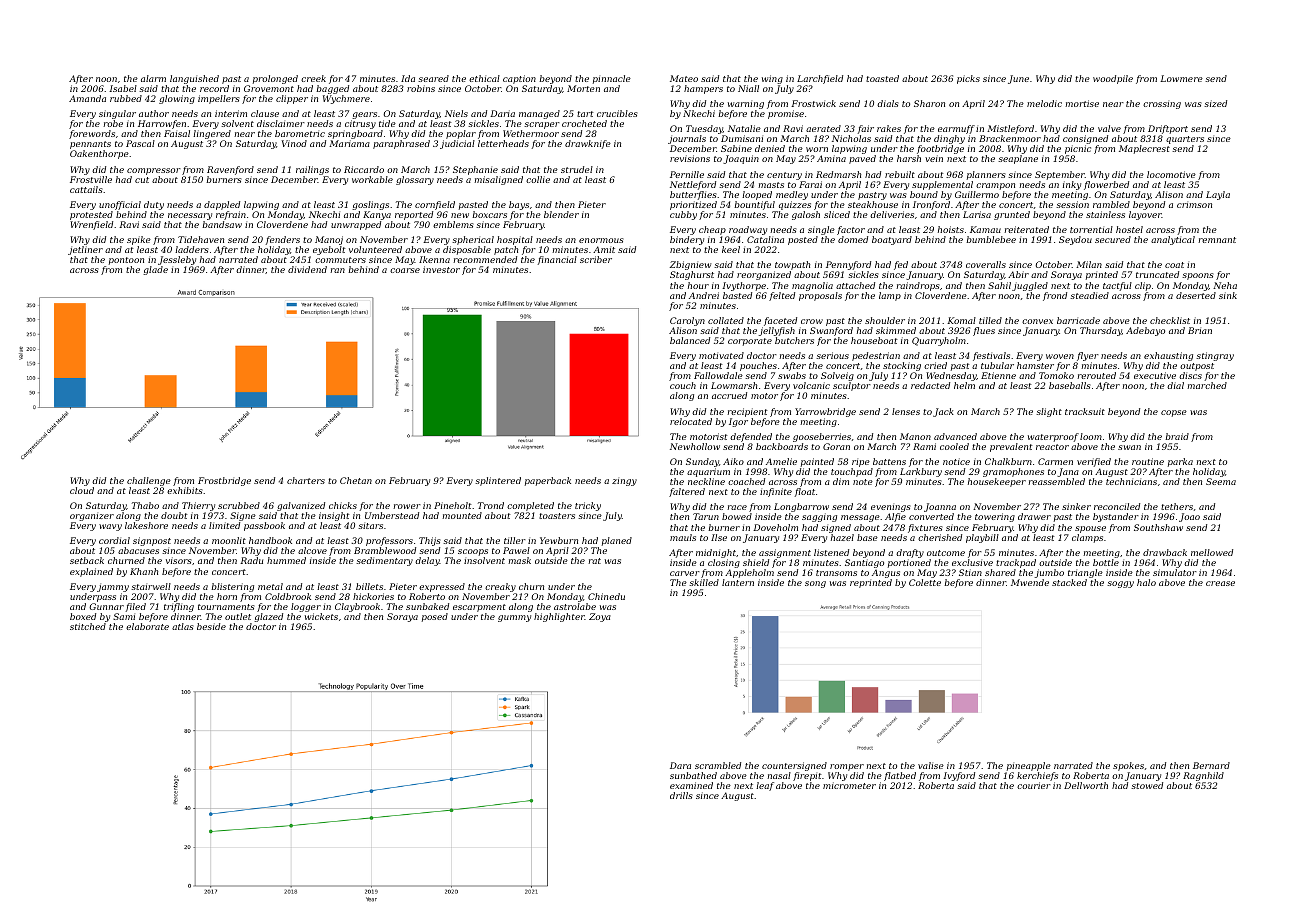 Image resolution: width=1308 pixels, height=924 pixels. What do you see at coordinates (601, 240) in the screenshot?
I see `enormous` at bounding box center [601, 240].
